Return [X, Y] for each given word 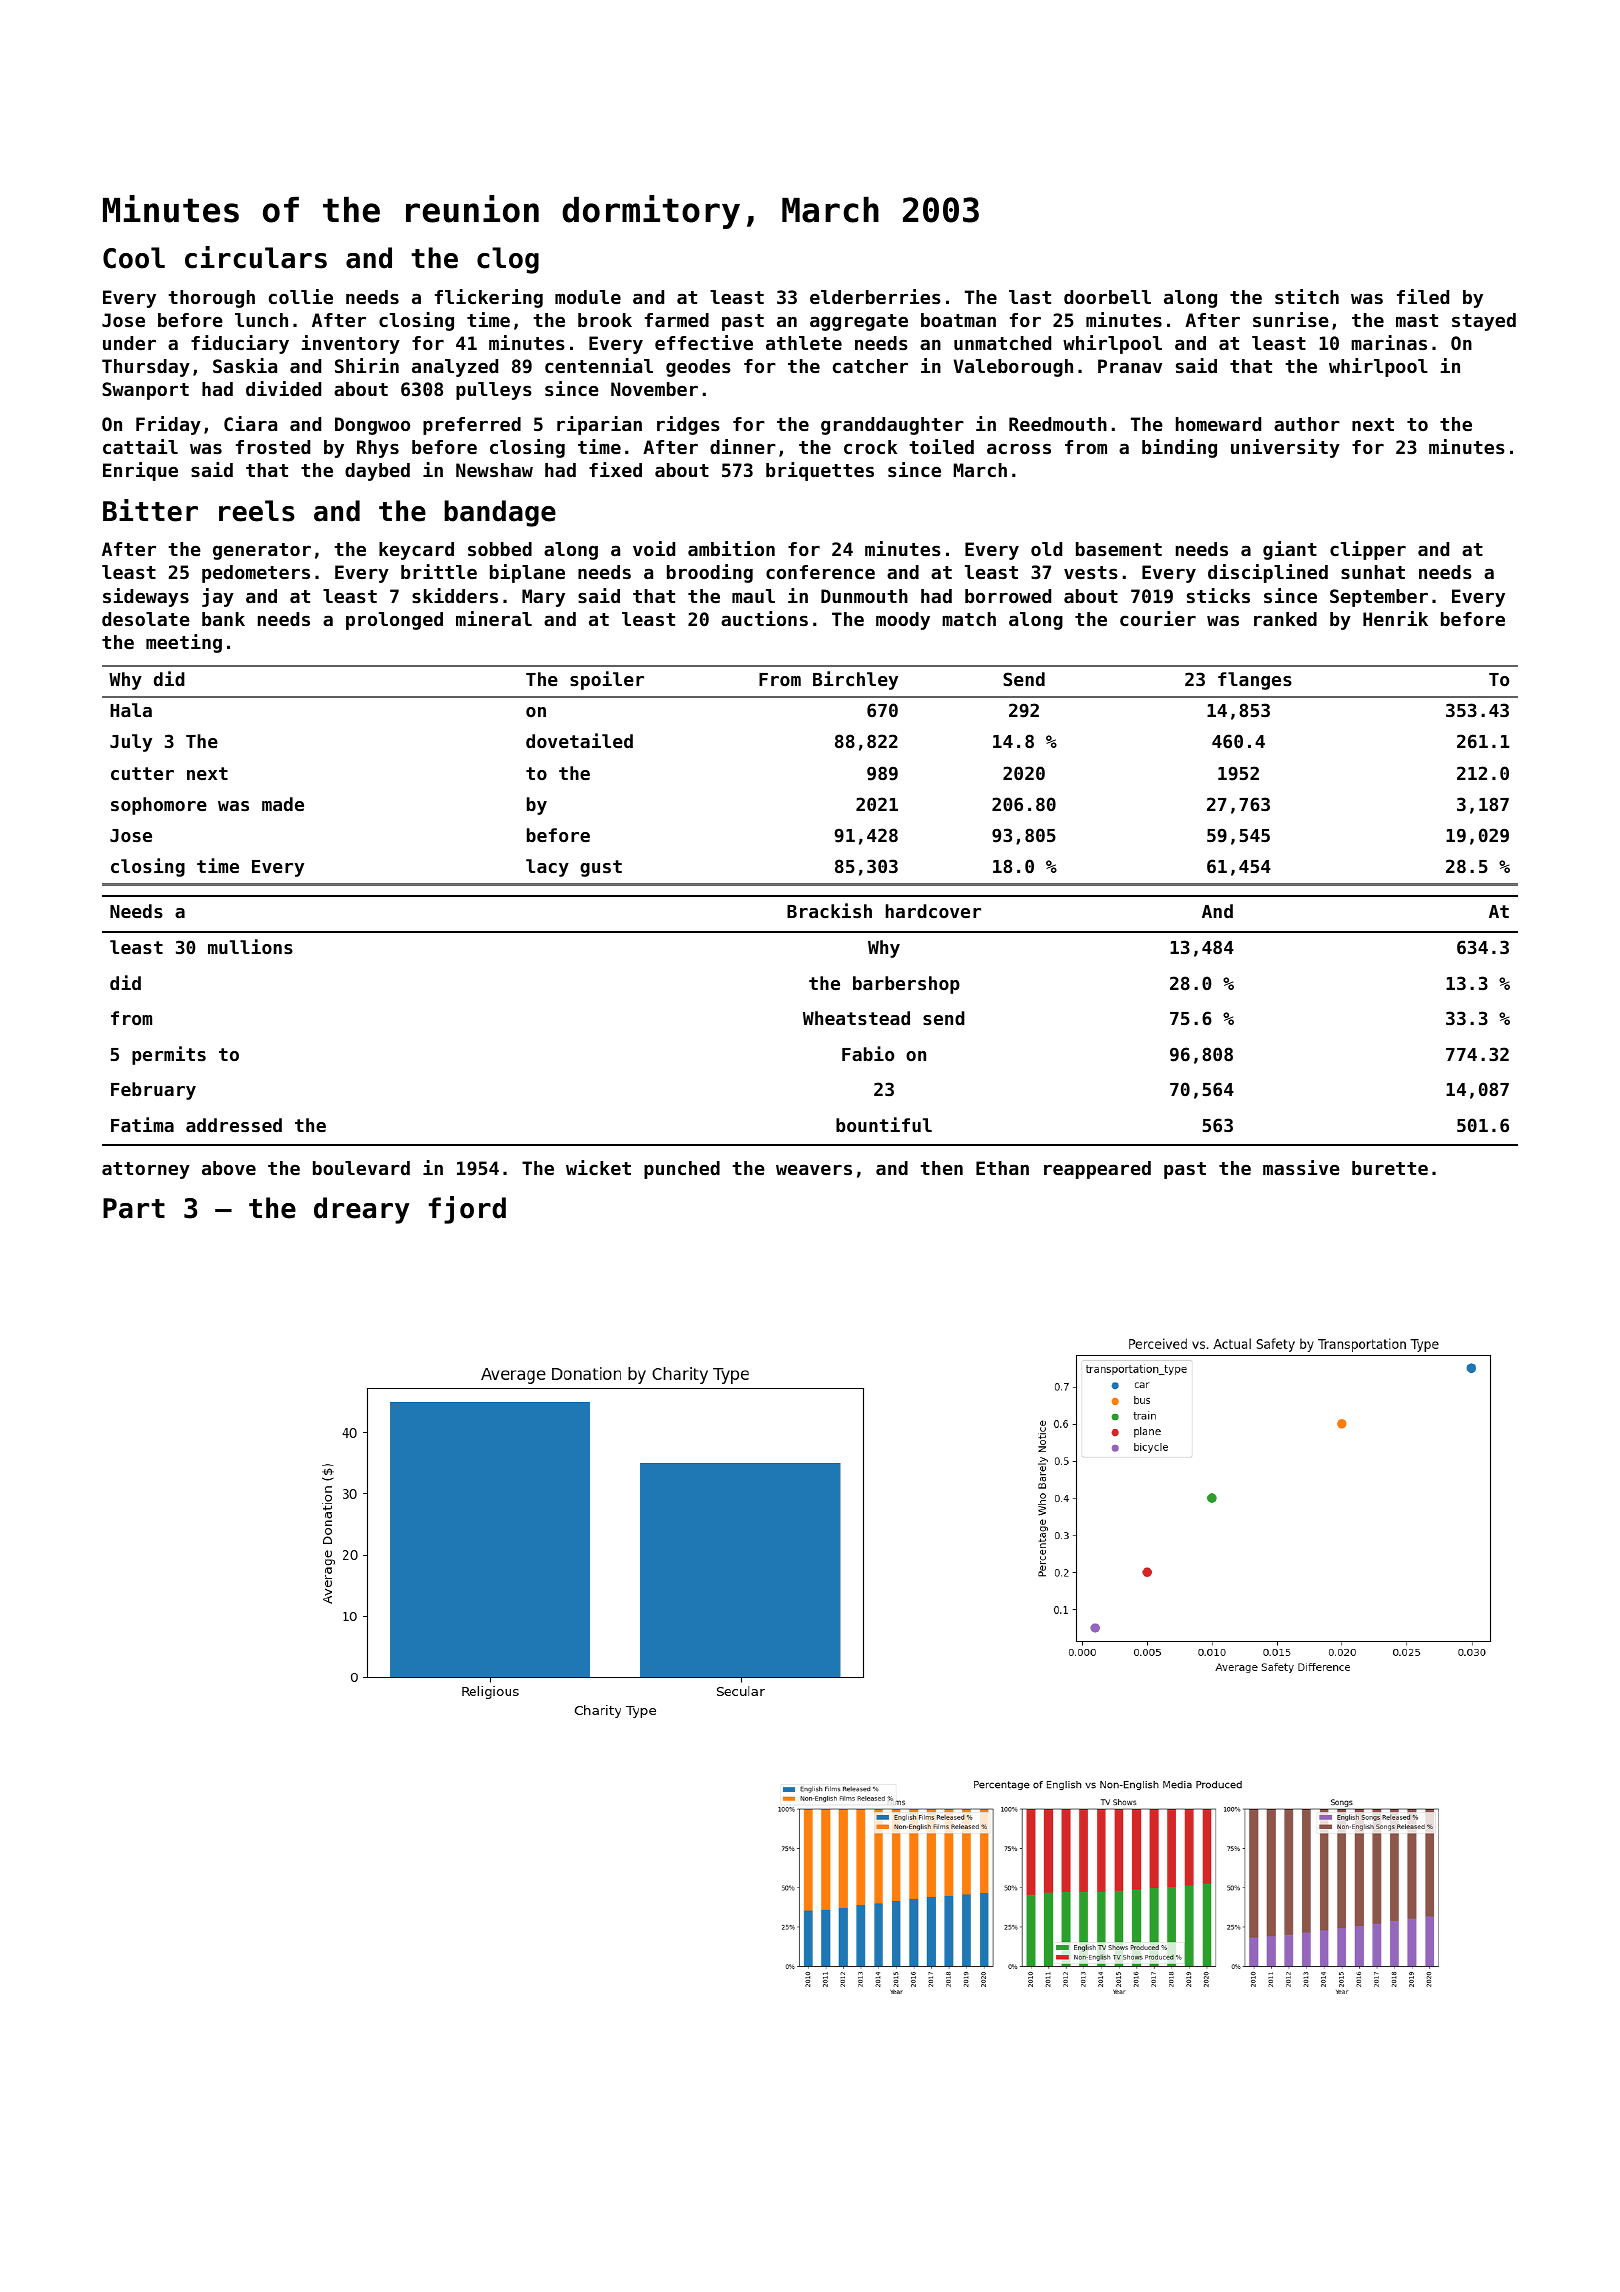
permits [169, 1055]
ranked [1285, 619]
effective [704, 342]
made [283, 804]
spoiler [607, 680]
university [1285, 448]
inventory [351, 344]
